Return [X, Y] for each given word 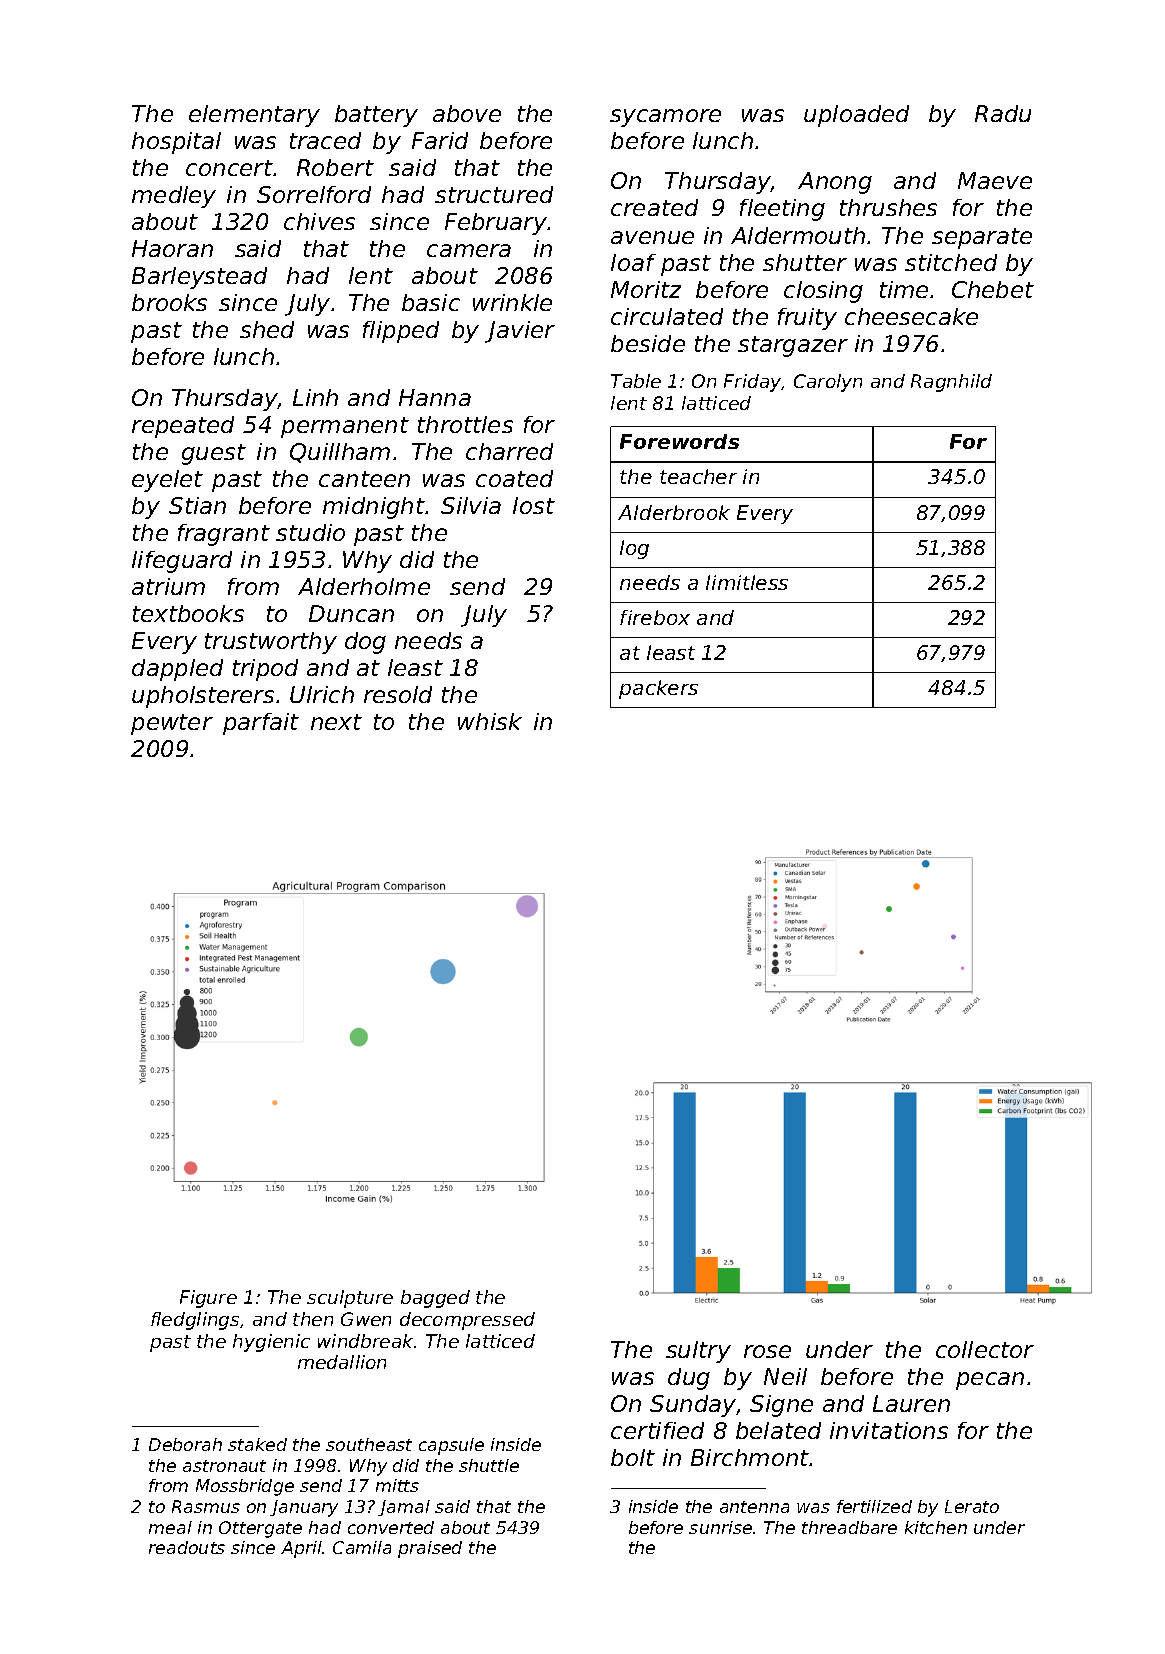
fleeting [782, 210]
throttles [465, 424]
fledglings [195, 1321]
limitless [747, 582]
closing [823, 292]
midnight [374, 508]
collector [985, 1349]
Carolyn [828, 383]
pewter [172, 724]
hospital [176, 143]
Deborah [185, 1444]
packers [658, 689]
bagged [435, 1299]
